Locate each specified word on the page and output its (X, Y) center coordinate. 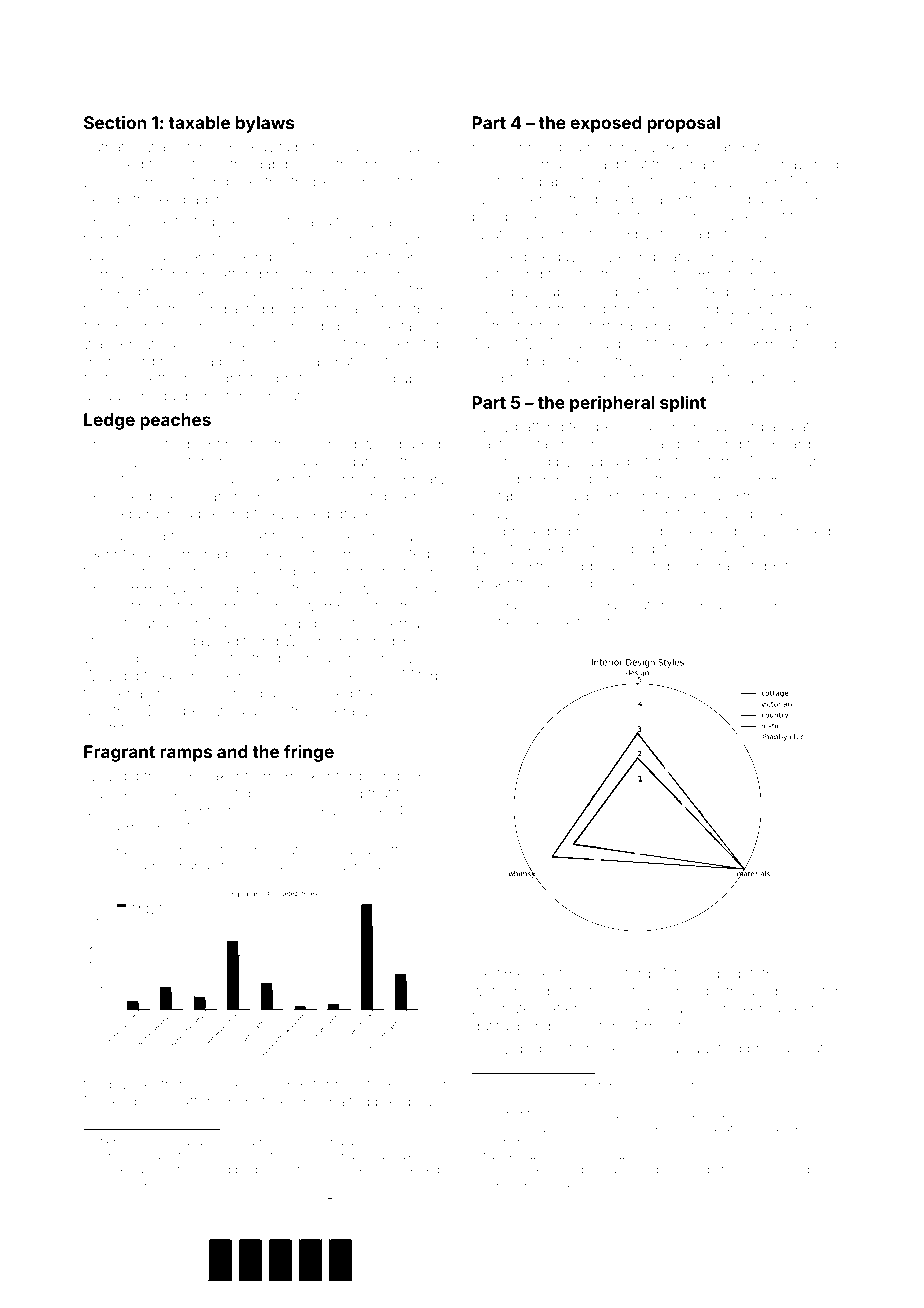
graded (417, 445)
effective (409, 849)
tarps (434, 677)
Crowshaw (773, 164)
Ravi (718, 605)
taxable (199, 122)
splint (683, 404)
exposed (606, 124)
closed (756, 605)
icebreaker (205, 776)
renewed (145, 343)
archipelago (123, 812)
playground (218, 1143)
